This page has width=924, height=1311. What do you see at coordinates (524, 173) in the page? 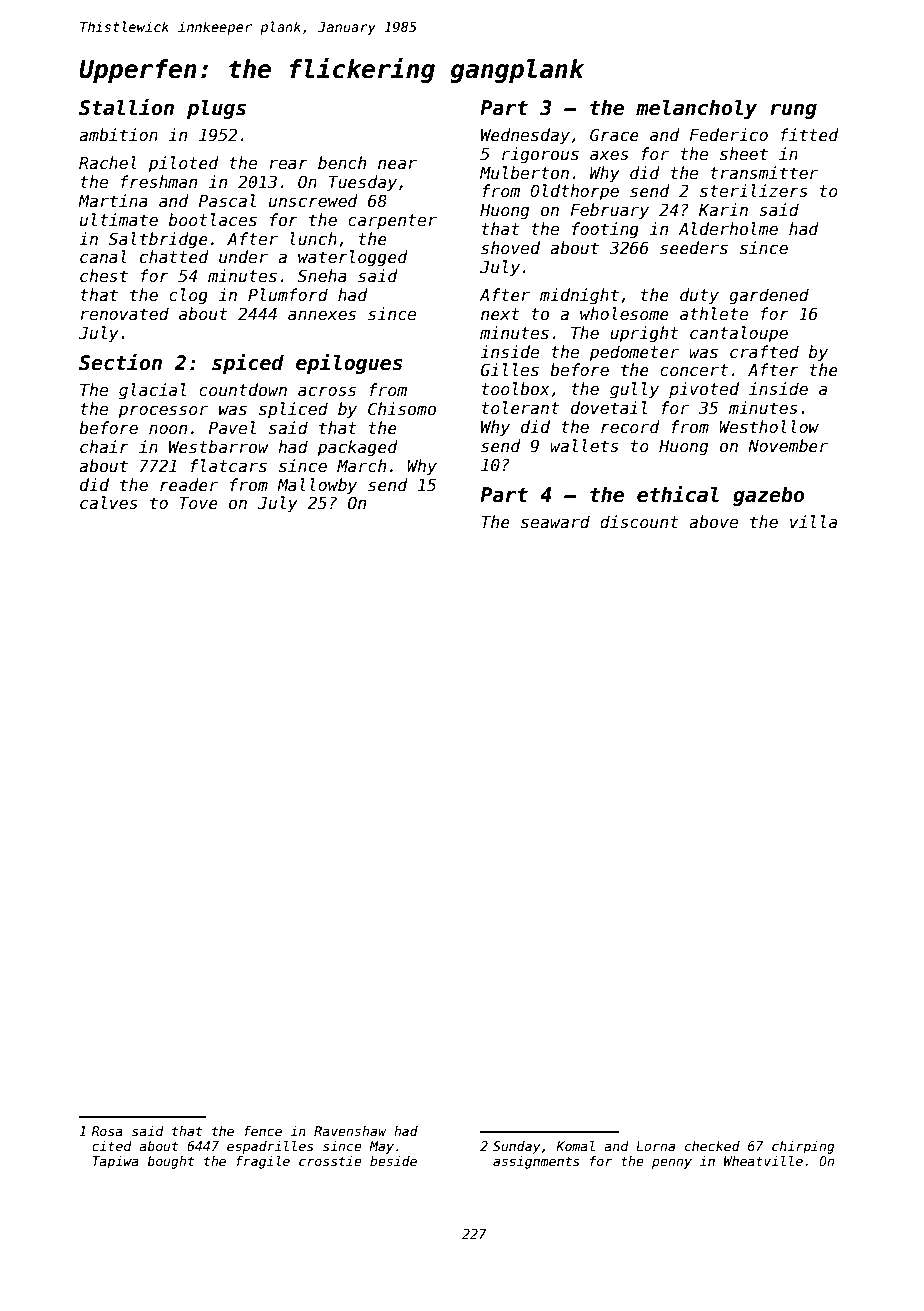
I see `Mulberton` at bounding box center [524, 173].
